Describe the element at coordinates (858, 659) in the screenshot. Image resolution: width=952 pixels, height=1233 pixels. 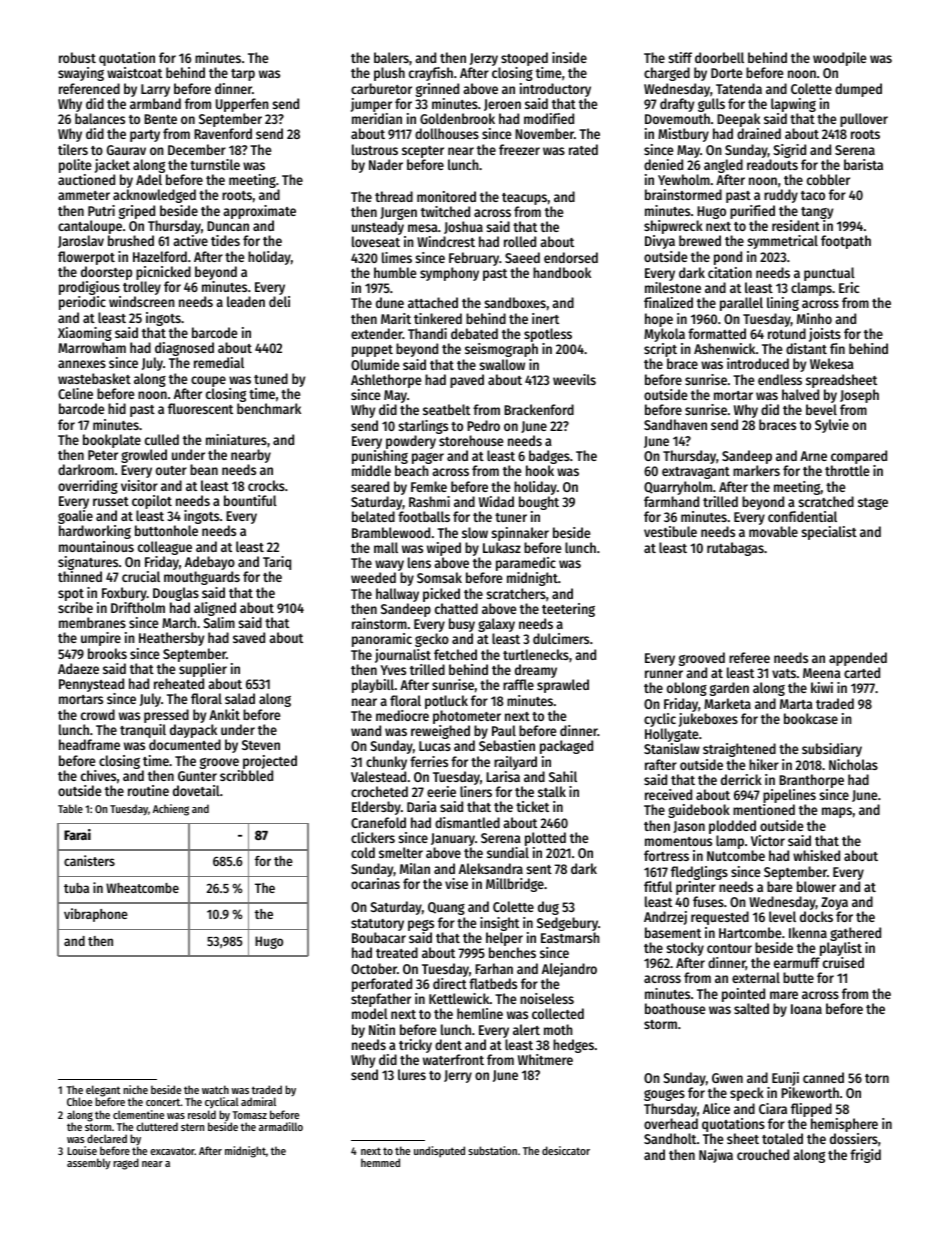
I see `appended` at that location.
